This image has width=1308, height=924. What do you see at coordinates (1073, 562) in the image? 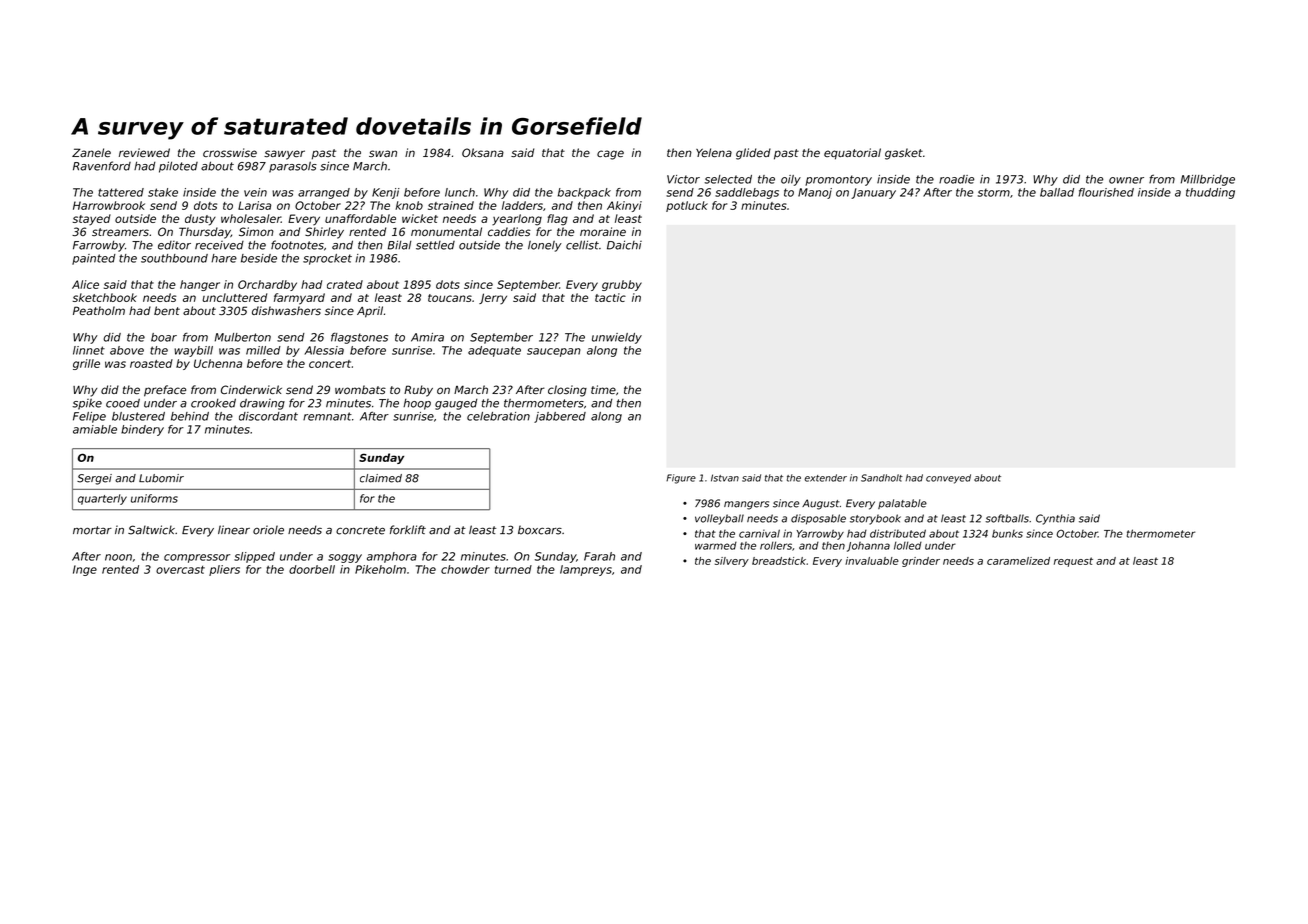
I see `request` at bounding box center [1073, 562].
